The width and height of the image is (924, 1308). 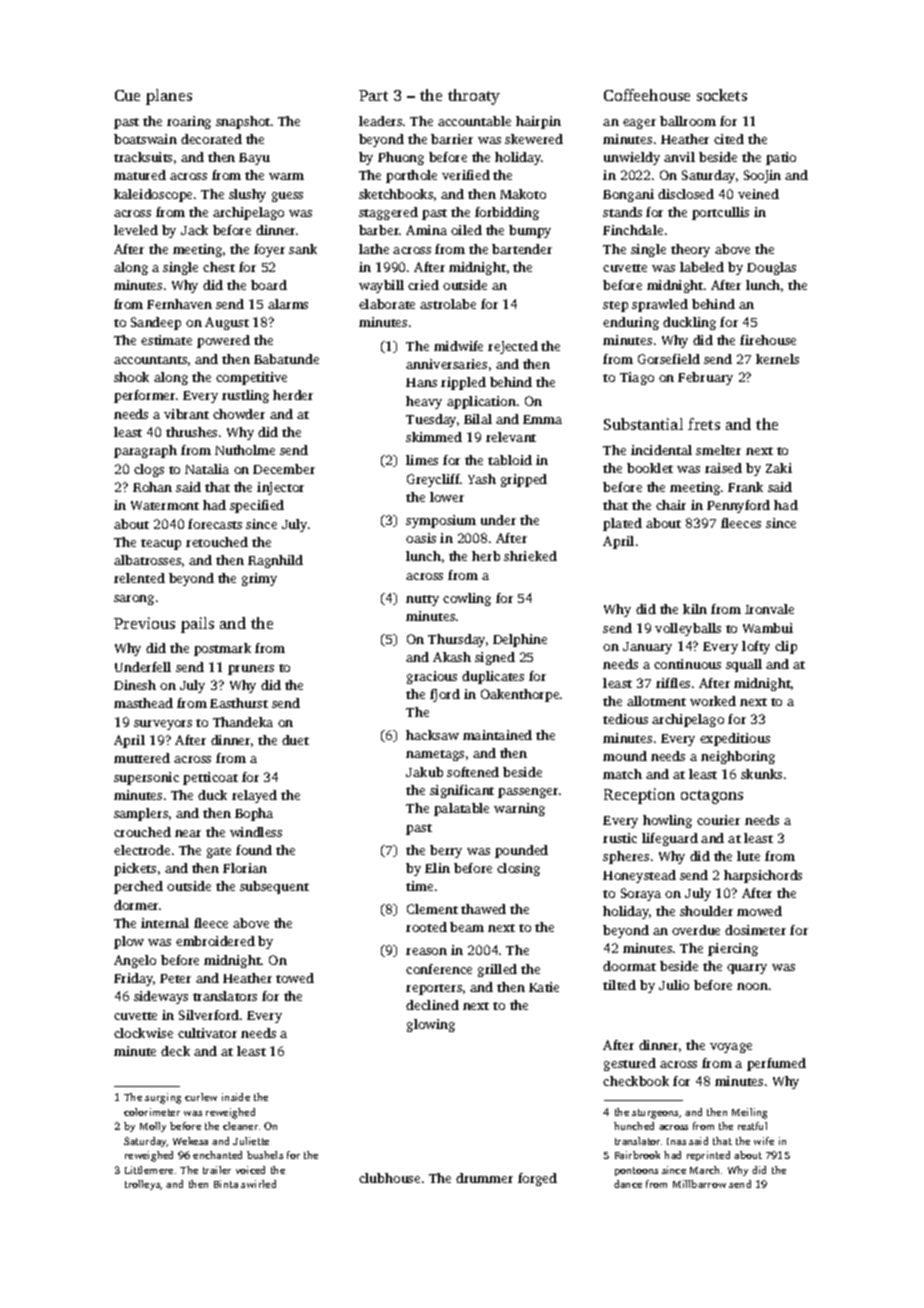 What do you see at coordinates (467, 599) in the image?
I see `cowling` at bounding box center [467, 599].
